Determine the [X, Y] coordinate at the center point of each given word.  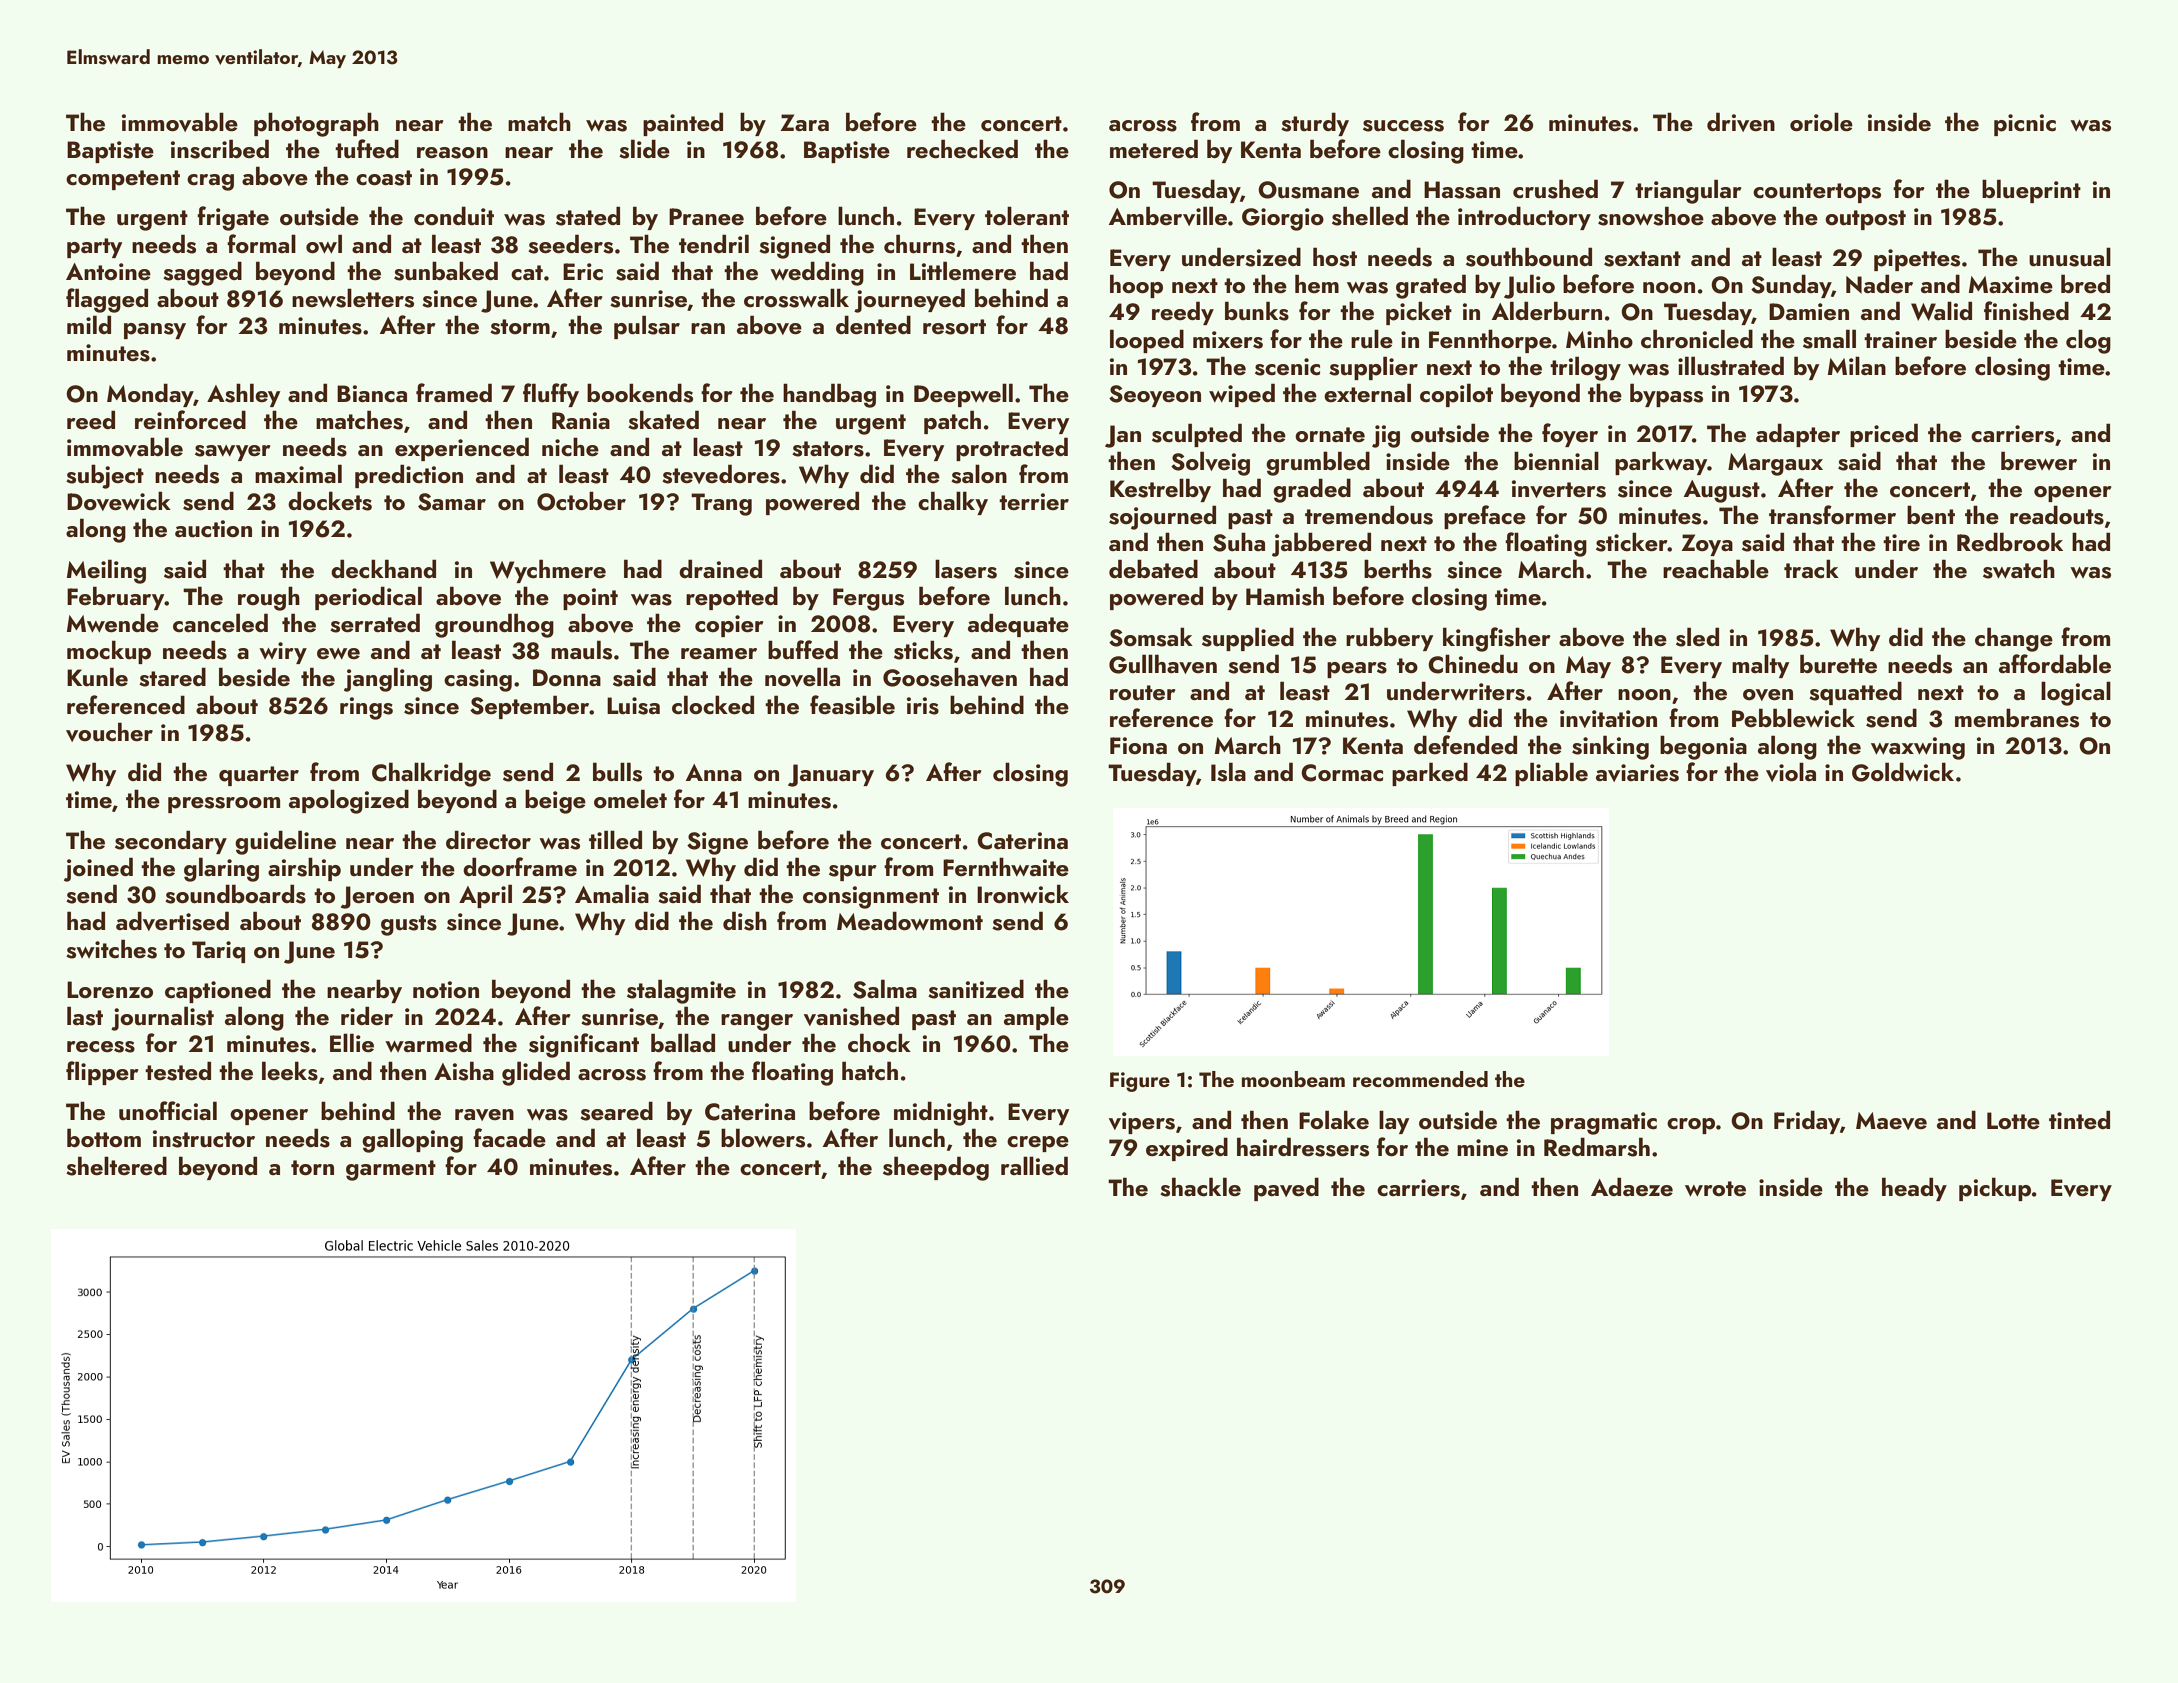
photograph [316, 124]
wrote [1715, 1188]
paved [1286, 1189]
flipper [102, 1073]
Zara [804, 122]
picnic [2025, 125]
